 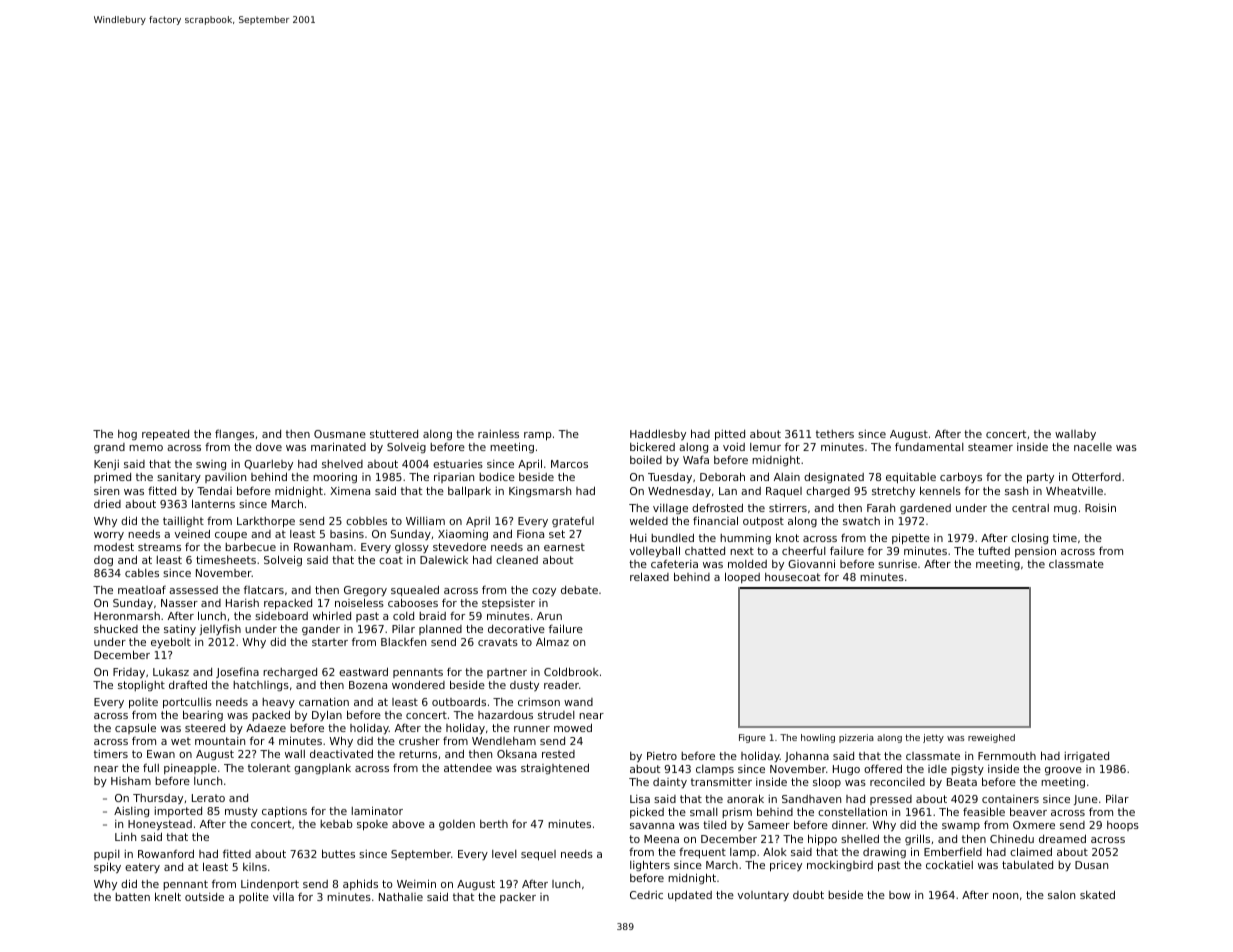 What do you see at coordinates (658, 434) in the screenshot?
I see `Haddlesby` at bounding box center [658, 434].
